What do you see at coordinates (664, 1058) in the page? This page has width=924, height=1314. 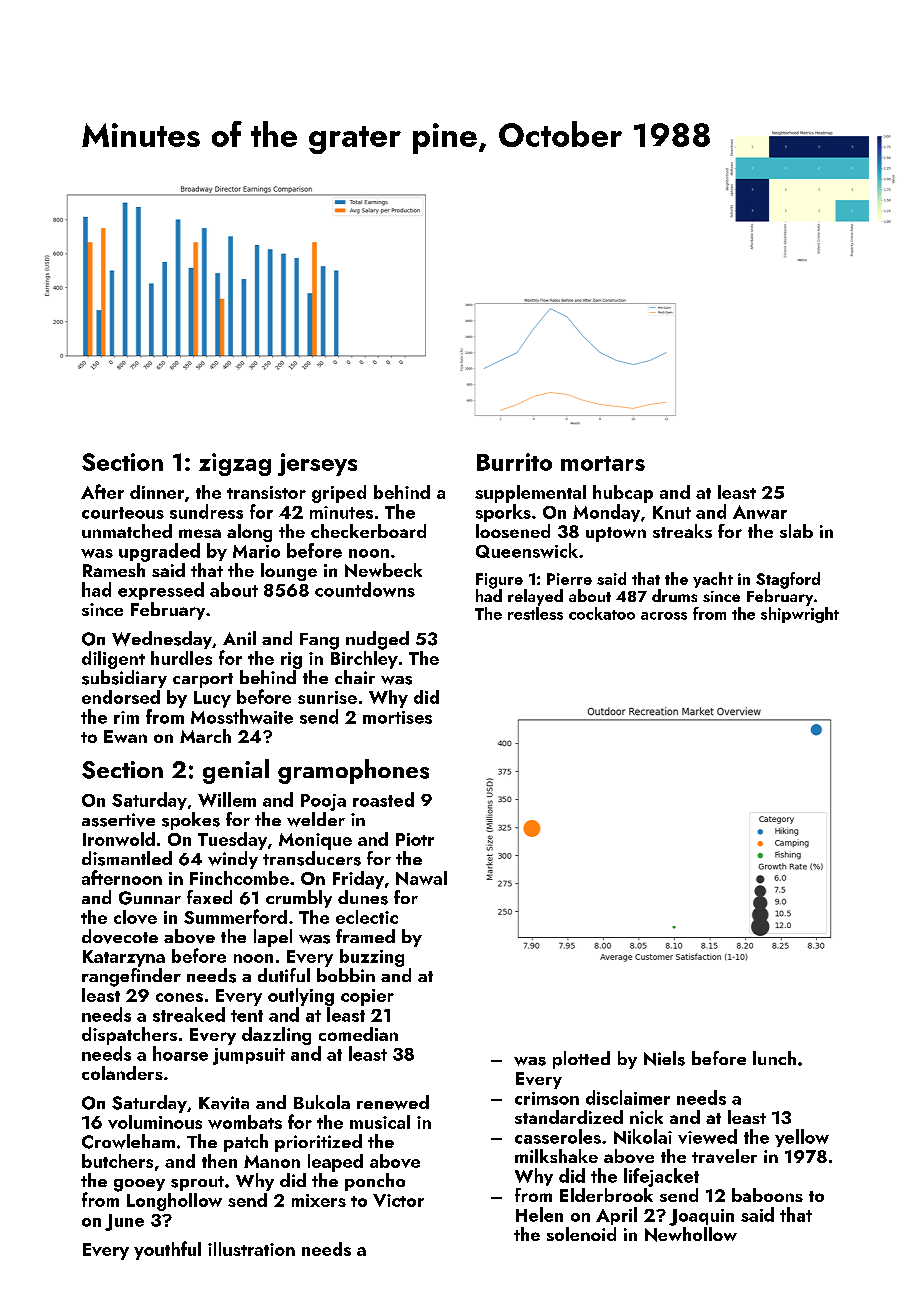 I see `Niels` at bounding box center [664, 1058].
